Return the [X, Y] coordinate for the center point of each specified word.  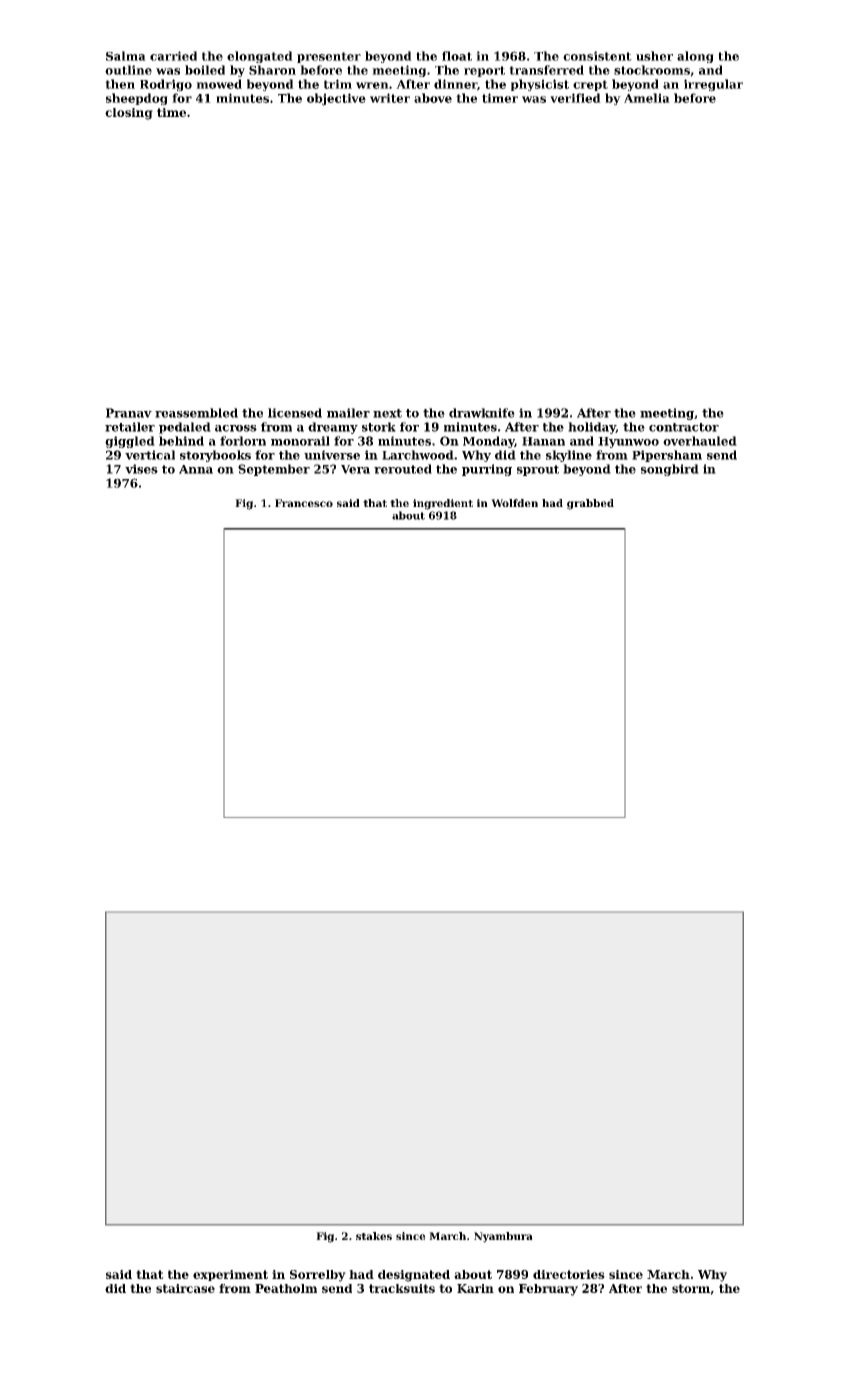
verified [575, 98]
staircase [185, 1288]
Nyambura [503, 1237]
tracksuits [402, 1288]
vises [141, 469]
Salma [126, 56]
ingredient [443, 504]
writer [390, 98]
